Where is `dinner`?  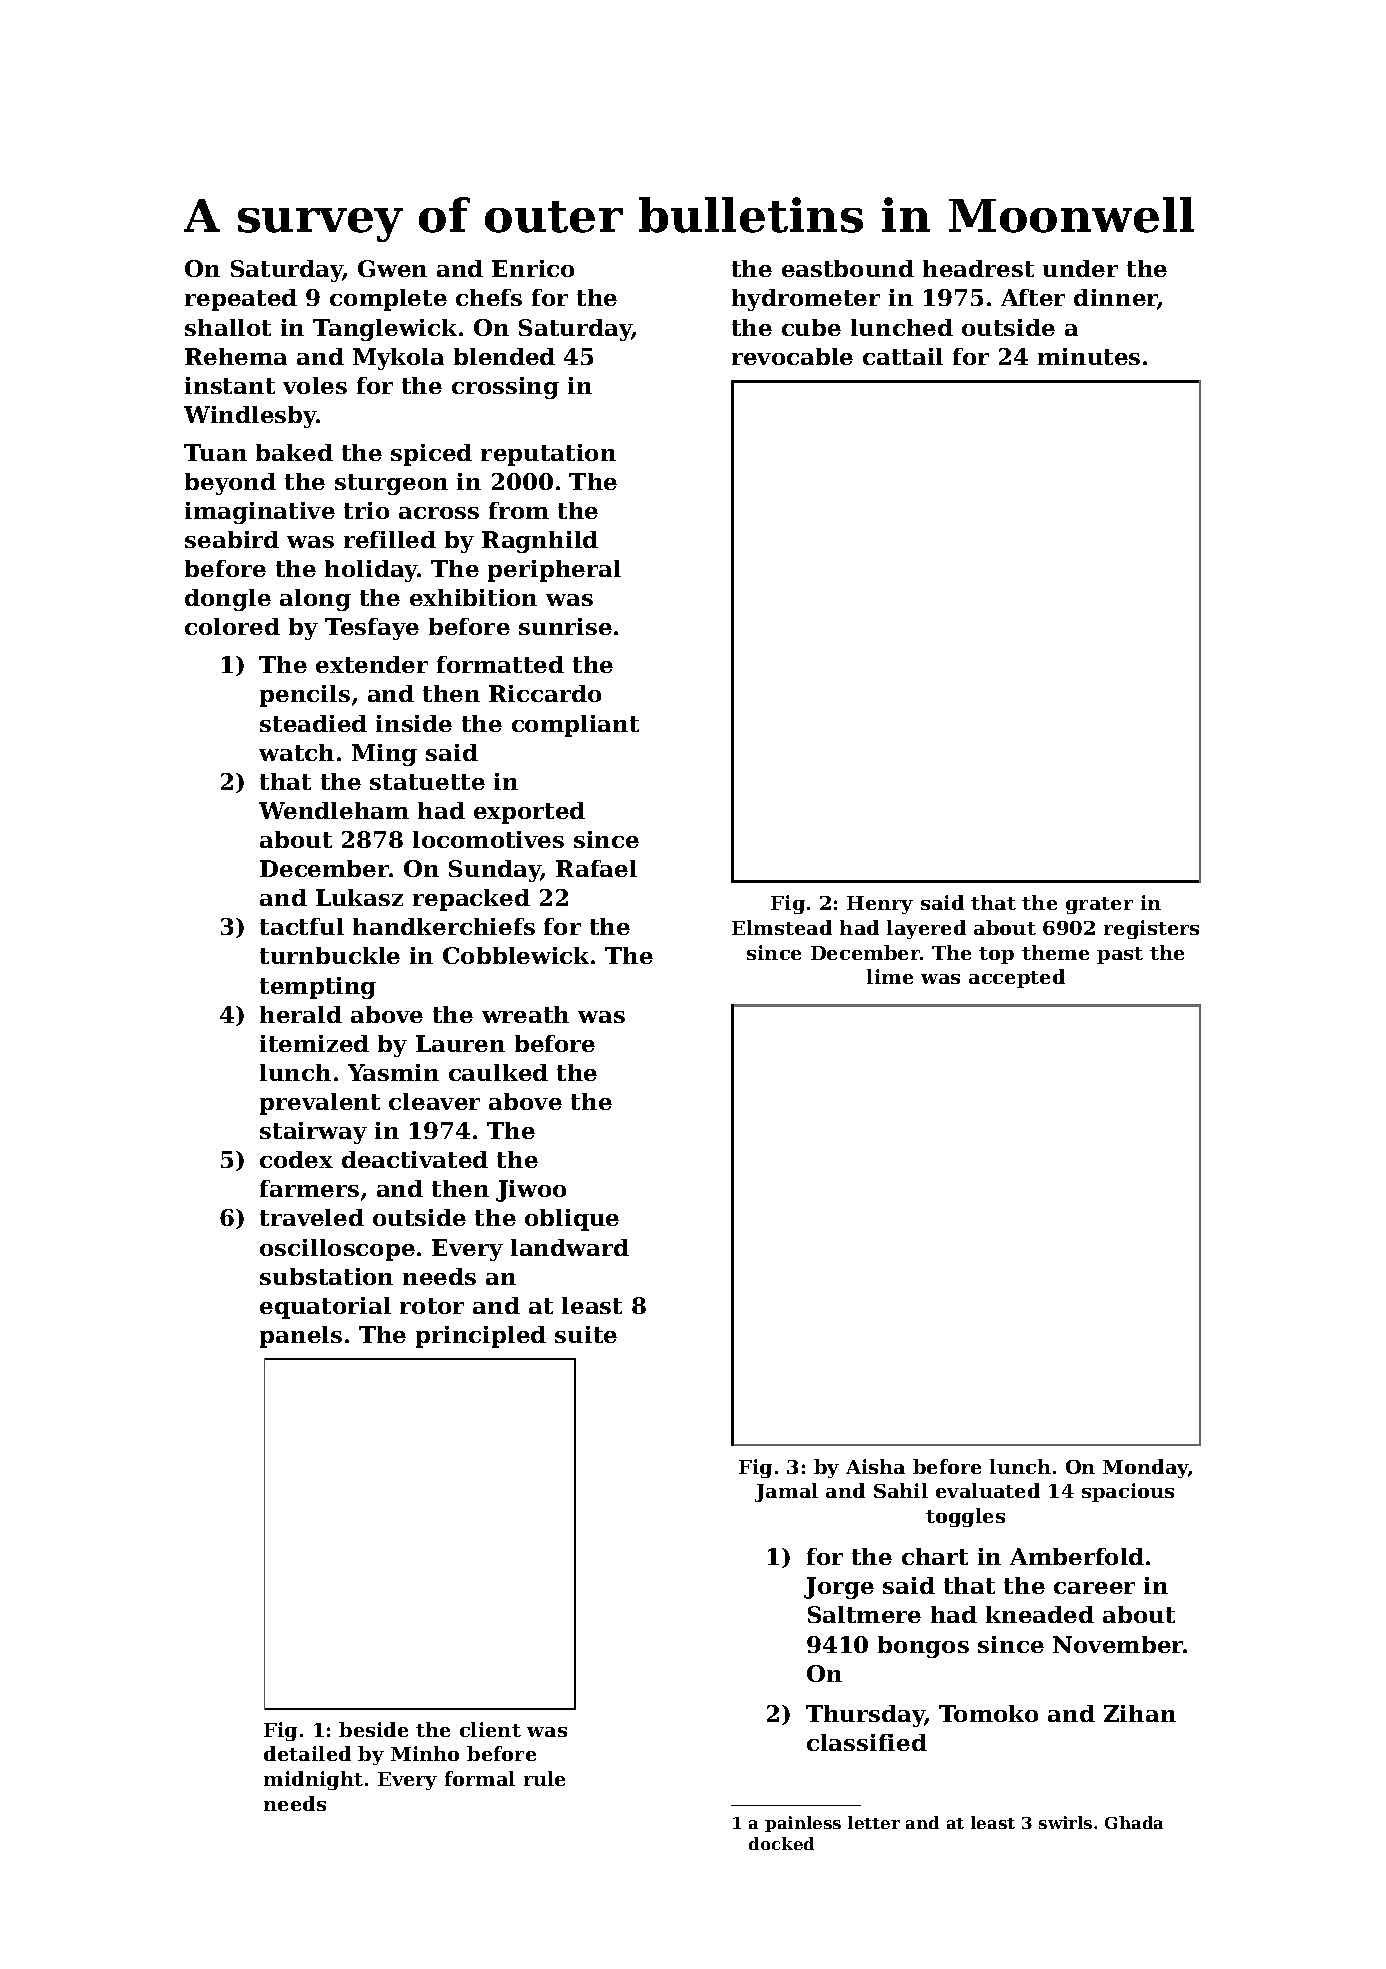 dinner is located at coordinates (1116, 299).
